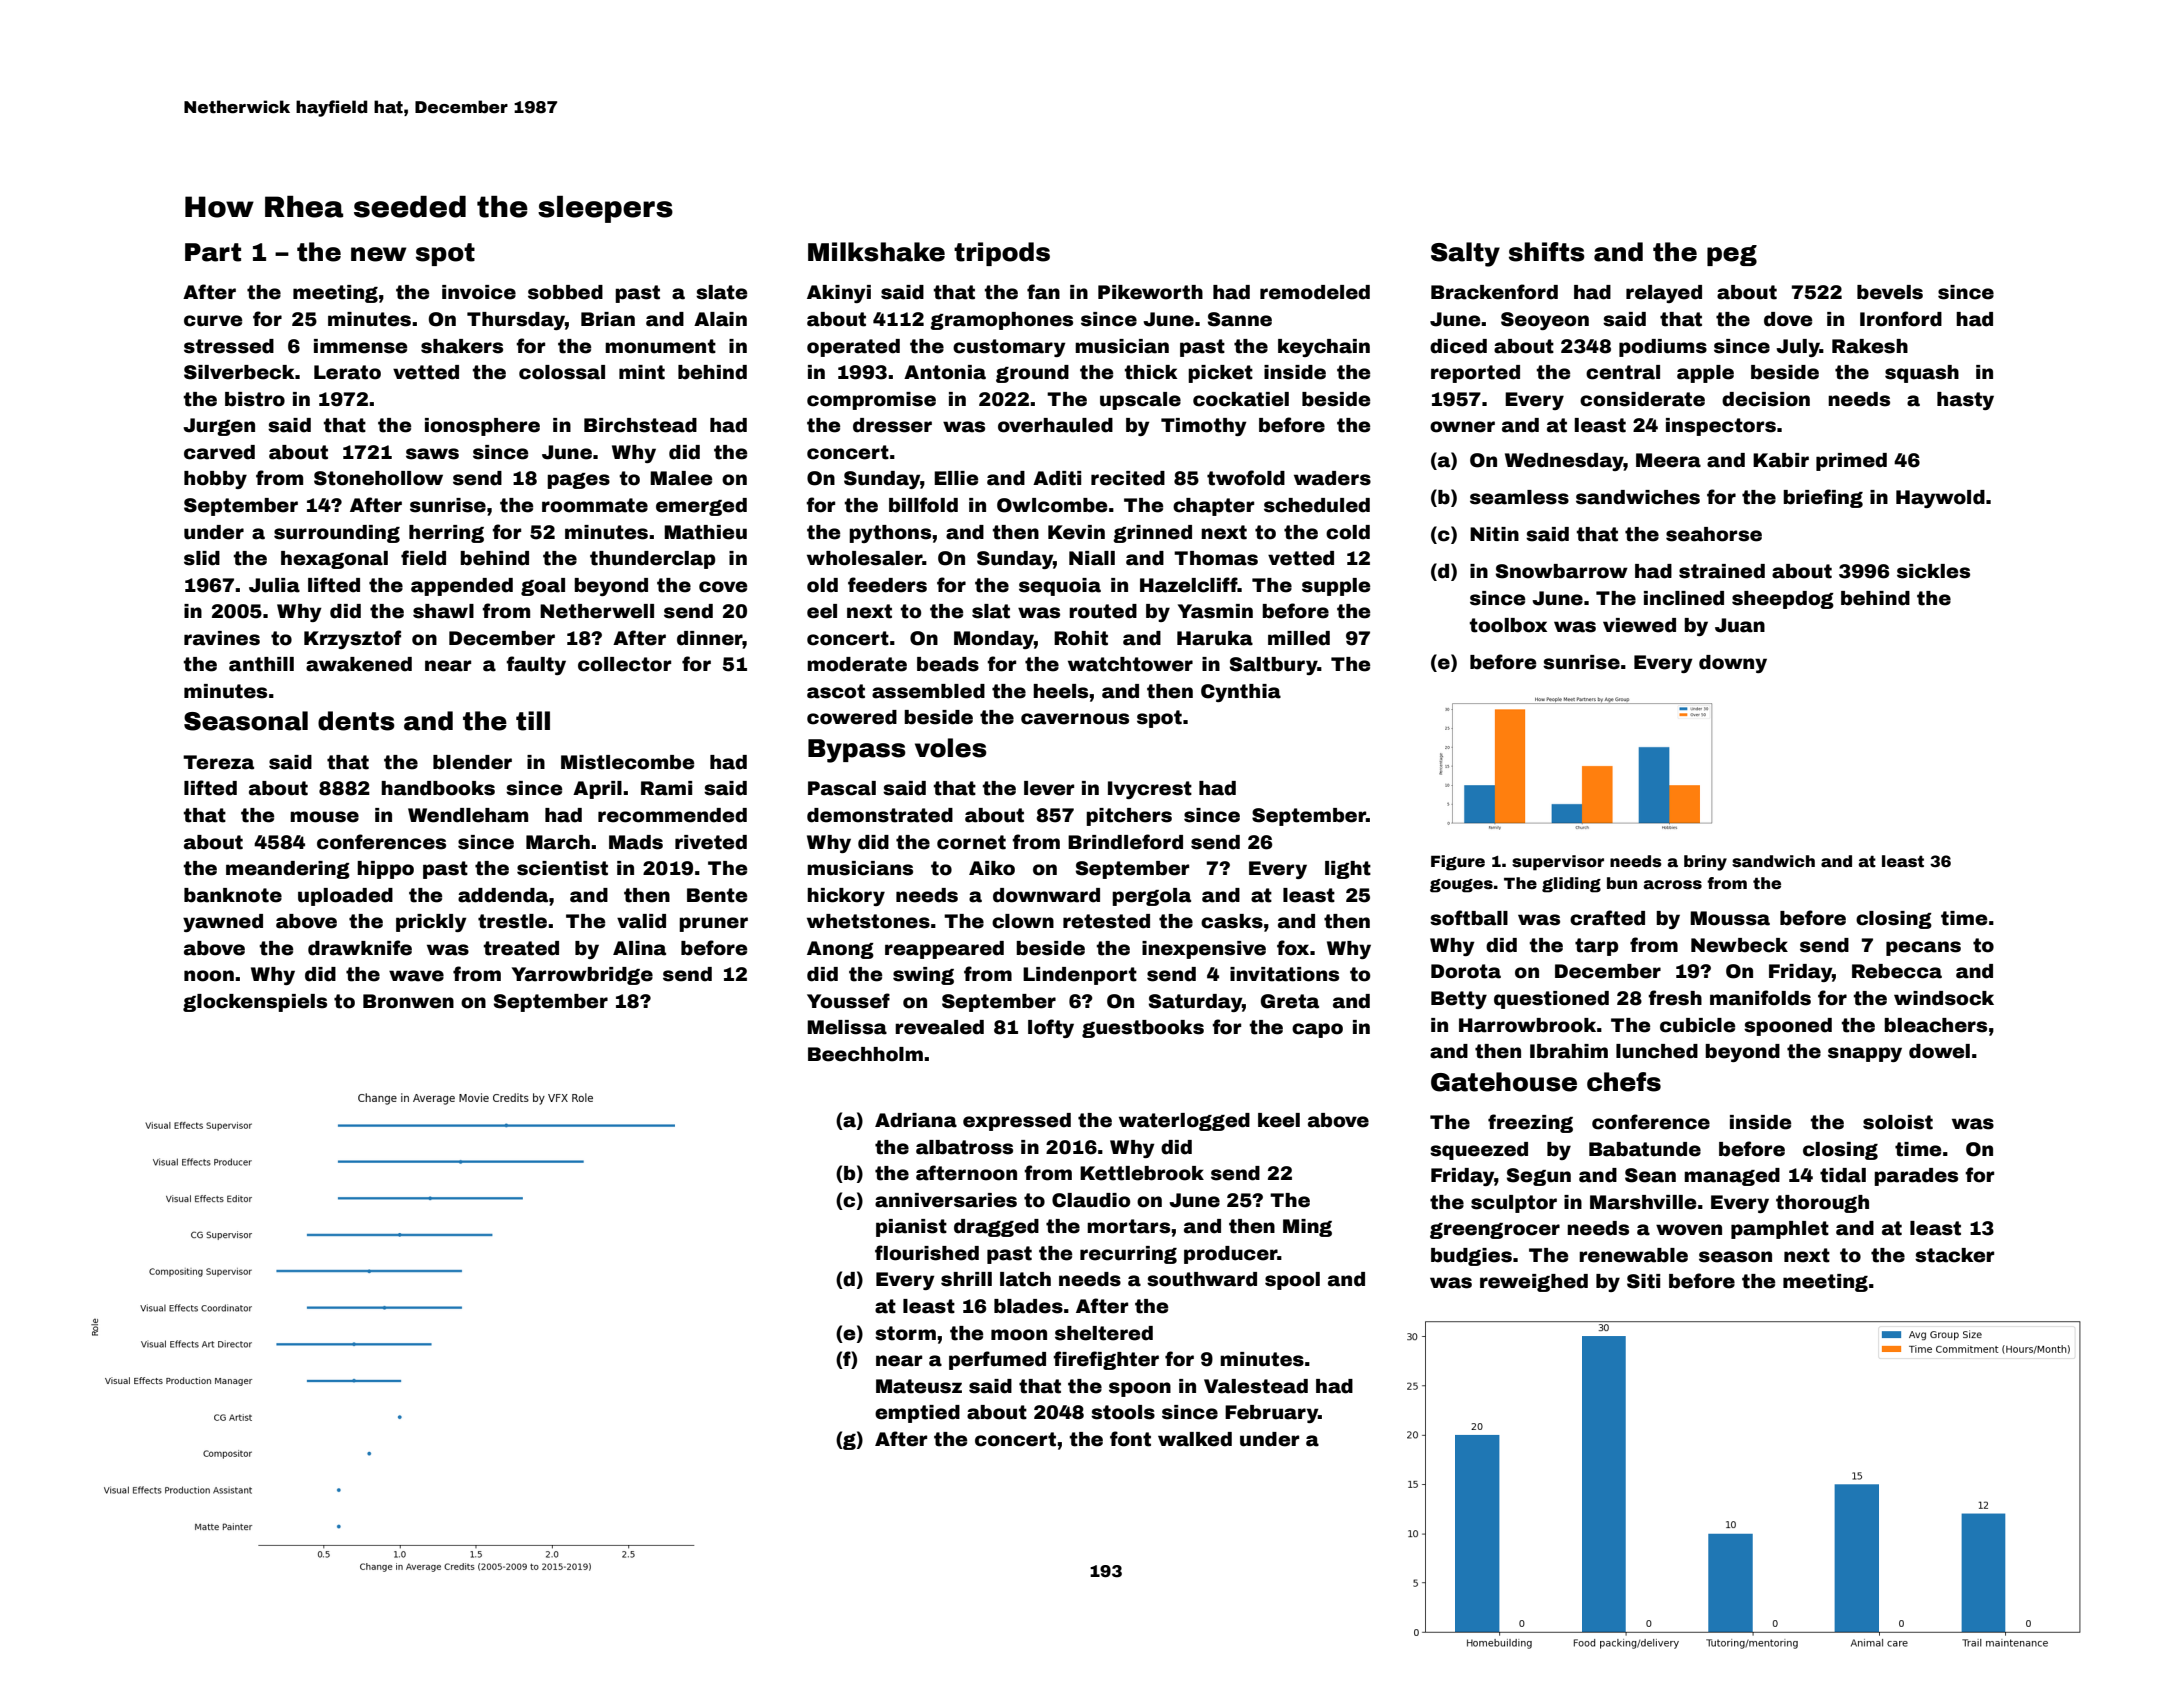 The height and width of the screenshot is (1683, 2178). I want to click on watchtower, so click(1130, 664).
